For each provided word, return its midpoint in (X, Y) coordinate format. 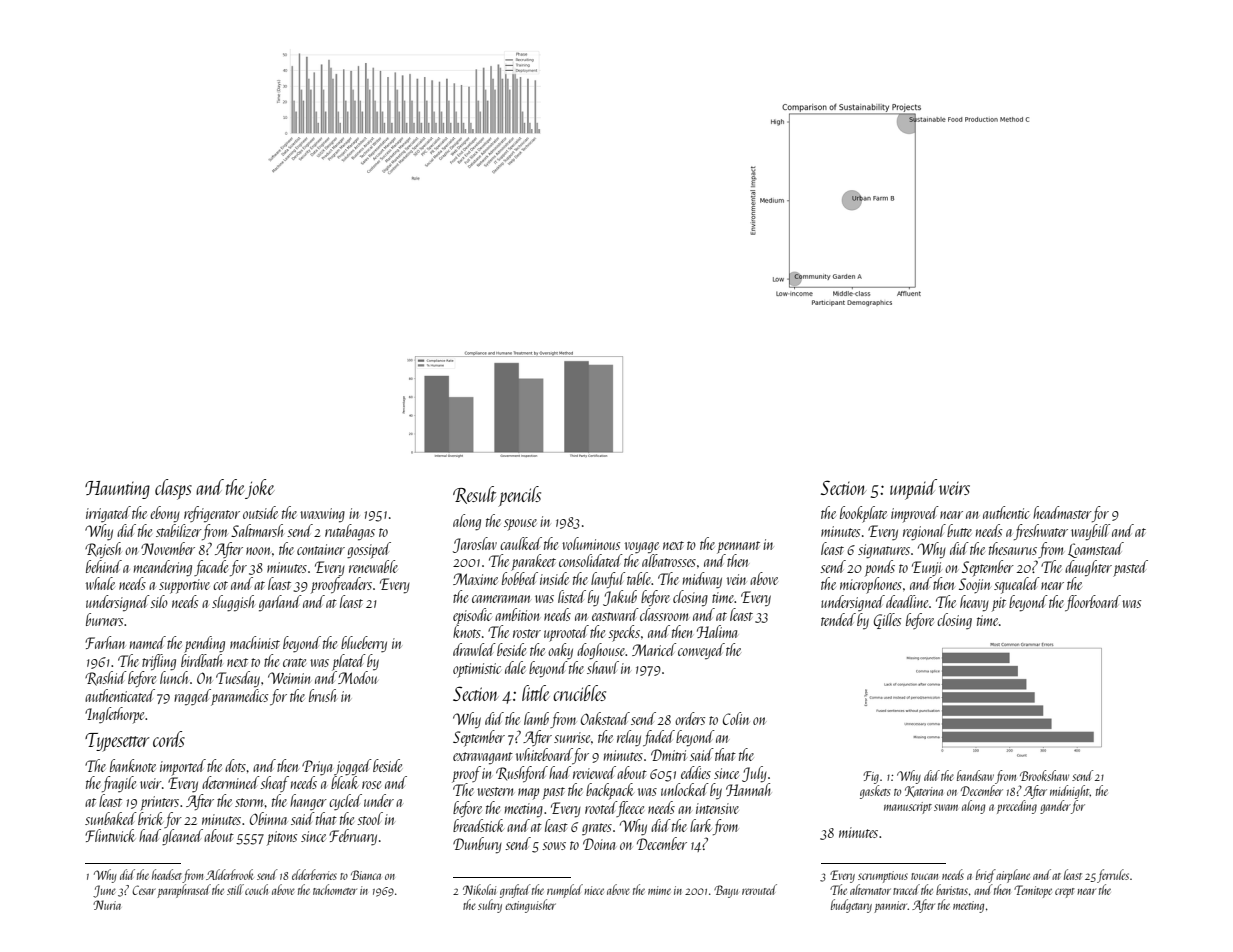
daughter (1088, 568)
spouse (520, 525)
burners (104, 619)
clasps (173, 489)
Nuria (107, 905)
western (495, 791)
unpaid (913, 489)
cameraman (501, 599)
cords (169, 739)
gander (1055, 807)
